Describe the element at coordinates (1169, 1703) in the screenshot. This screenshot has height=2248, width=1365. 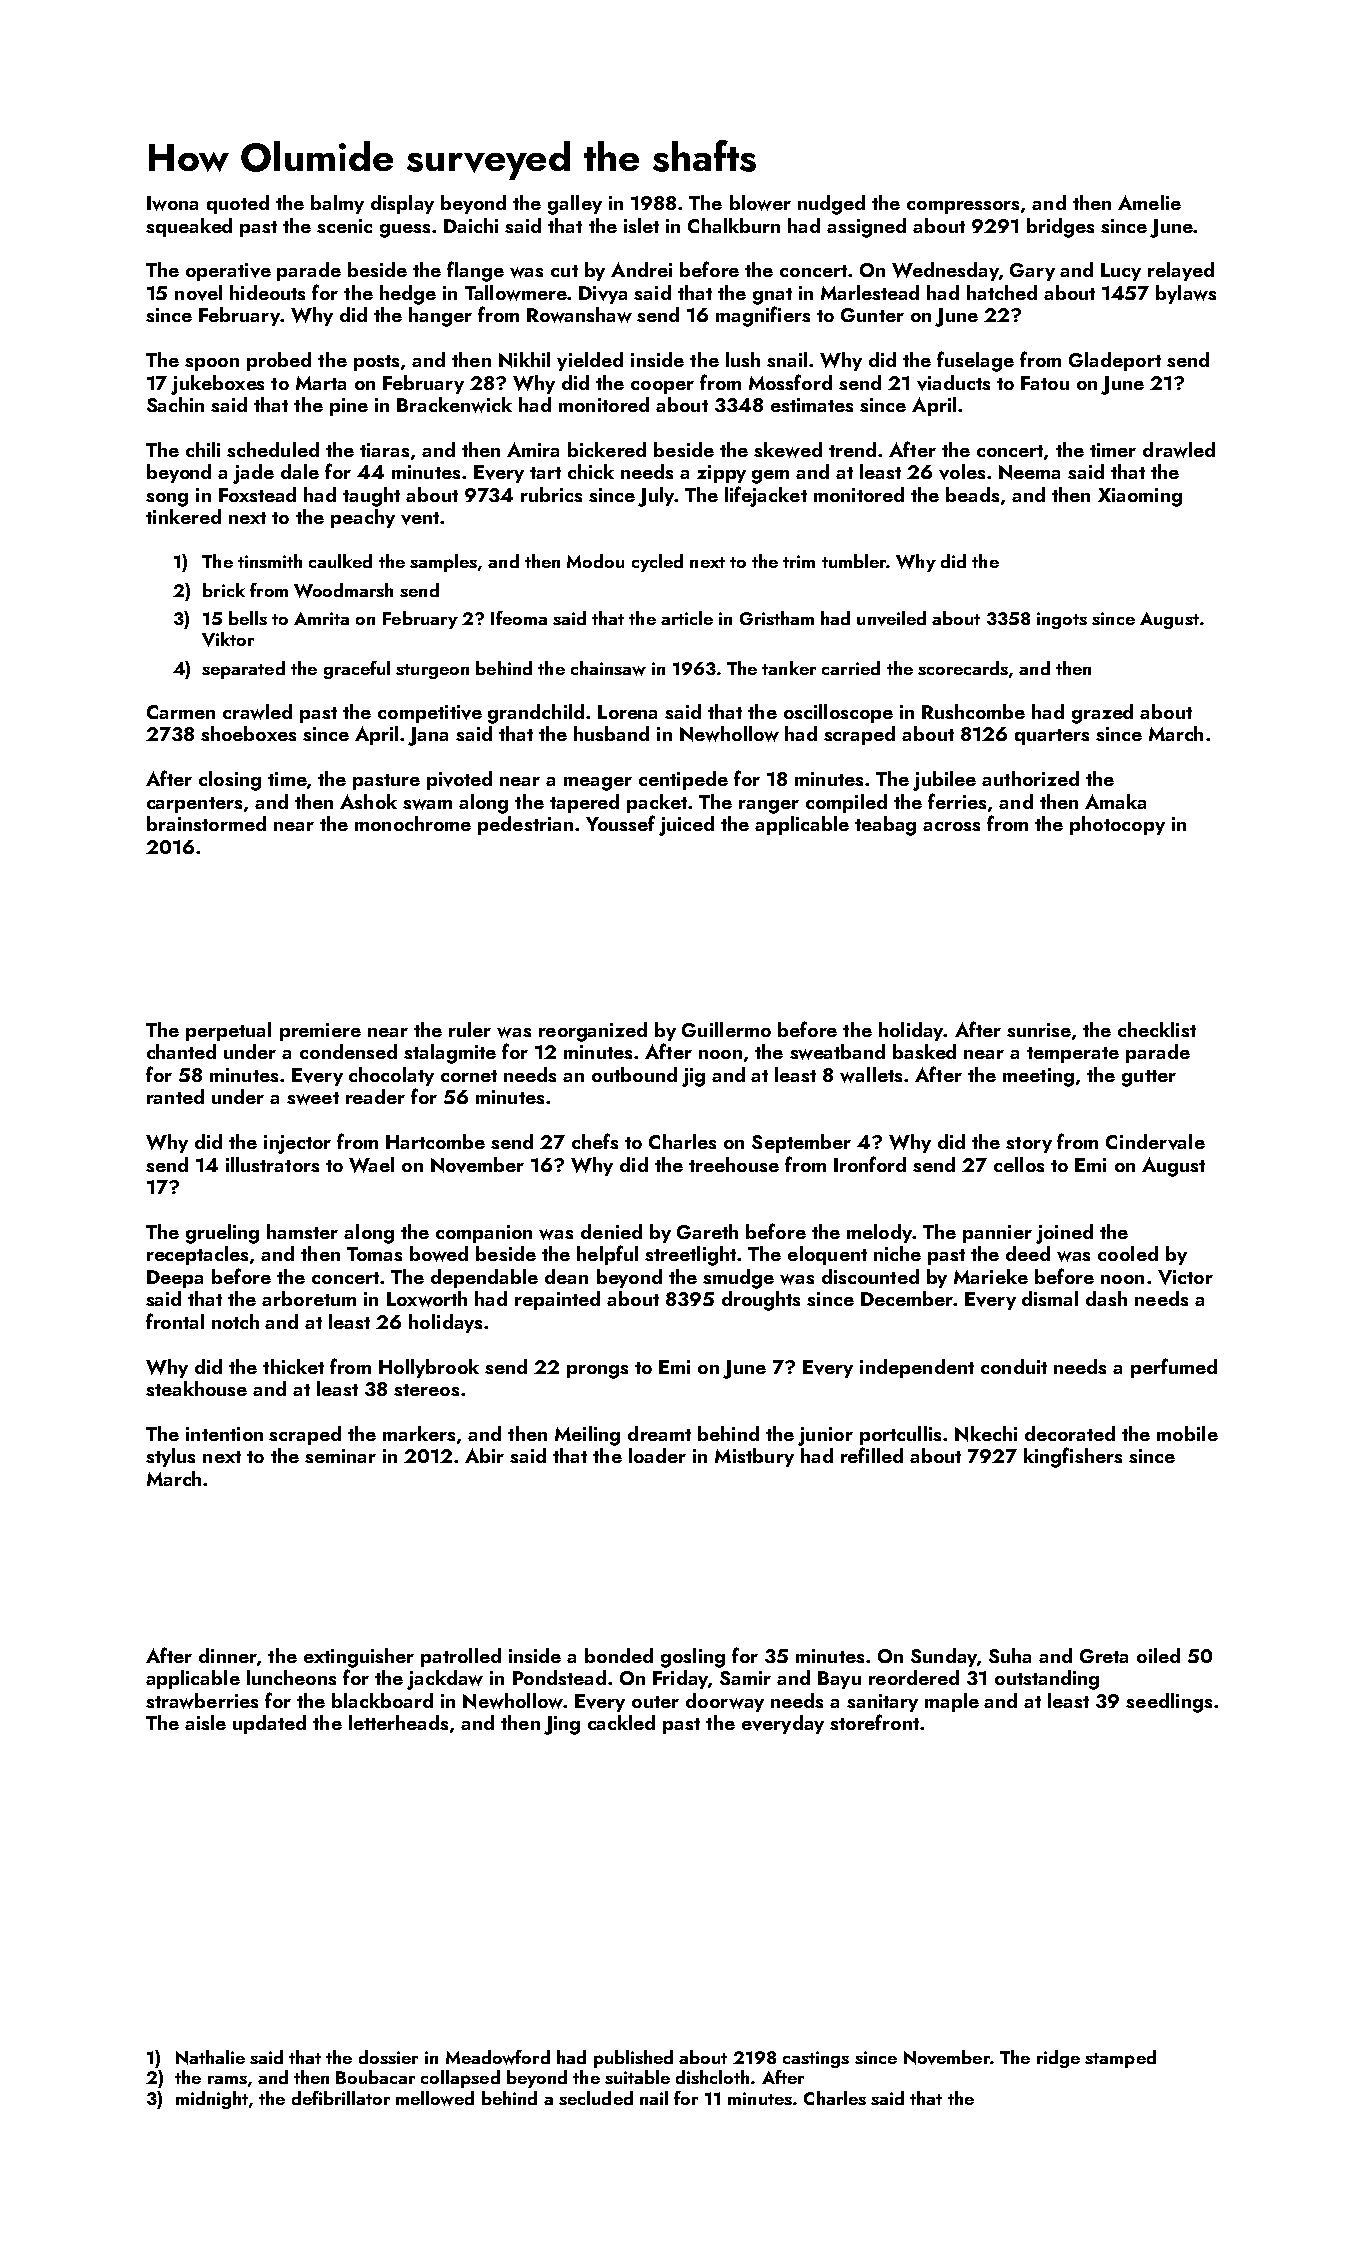
I see `seedlings` at that location.
